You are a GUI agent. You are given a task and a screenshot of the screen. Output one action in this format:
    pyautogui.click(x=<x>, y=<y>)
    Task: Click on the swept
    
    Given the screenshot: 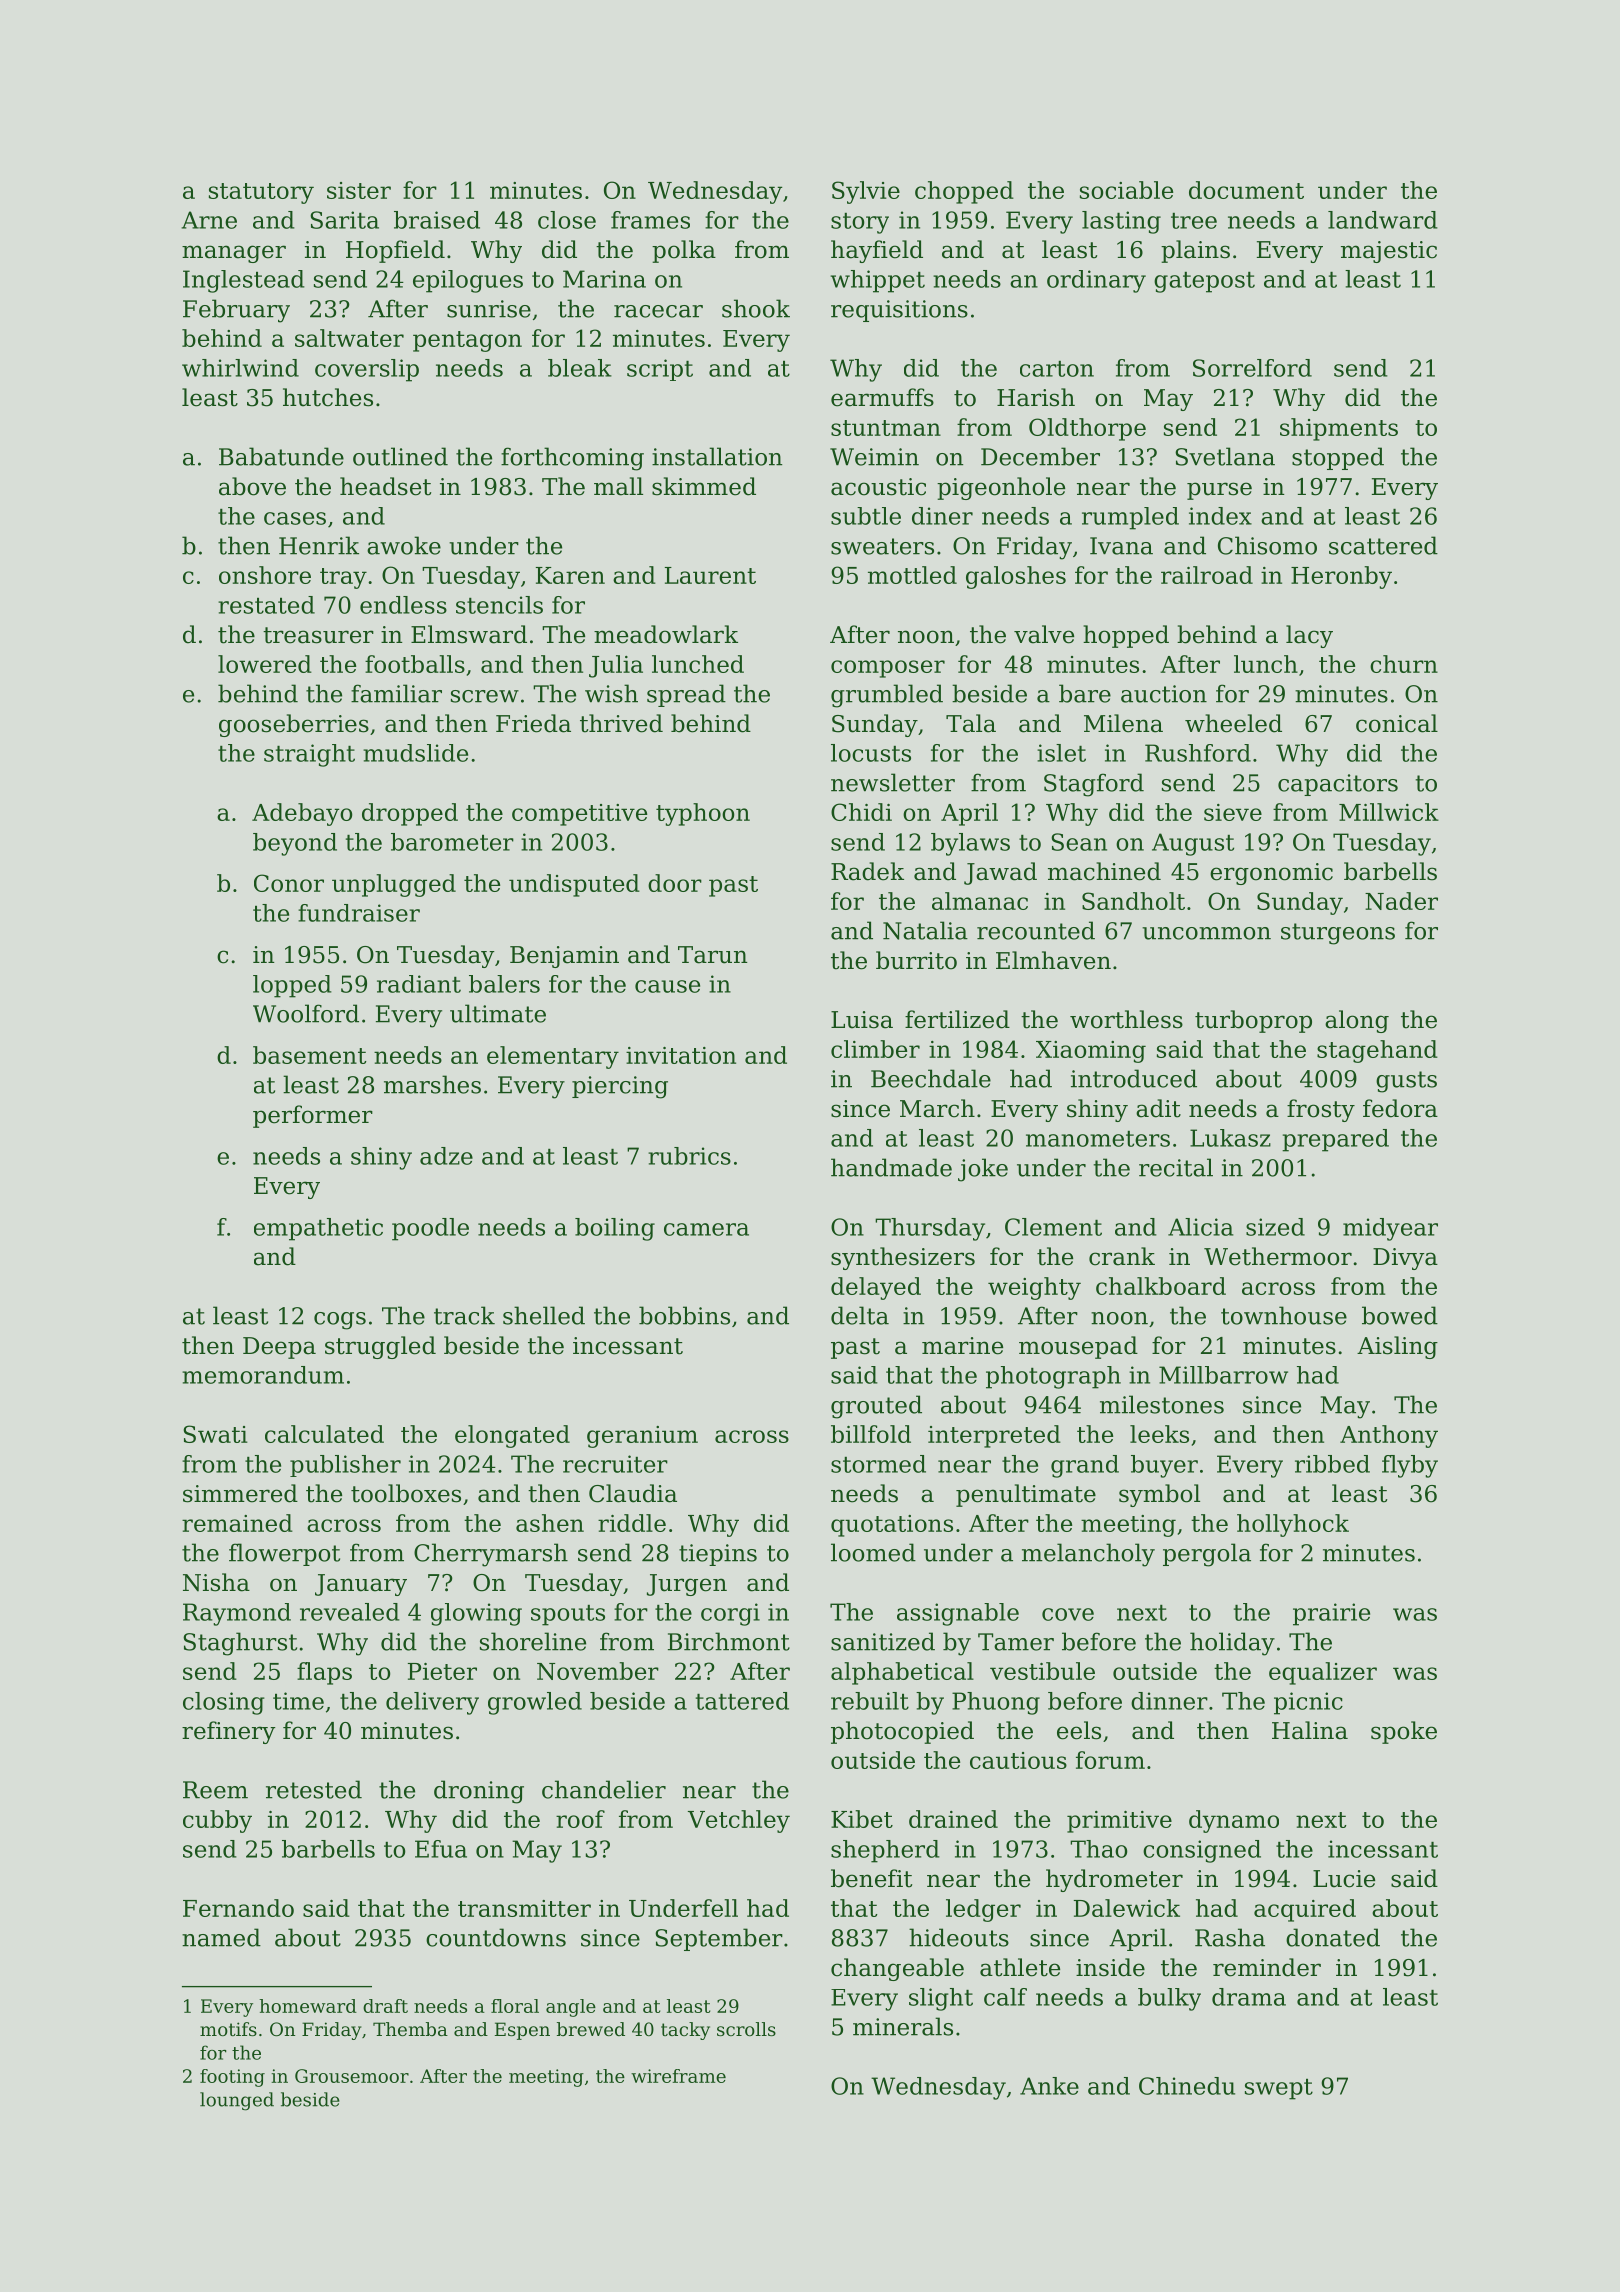 What is the action you would take?
    pyautogui.click(x=1279, y=2089)
